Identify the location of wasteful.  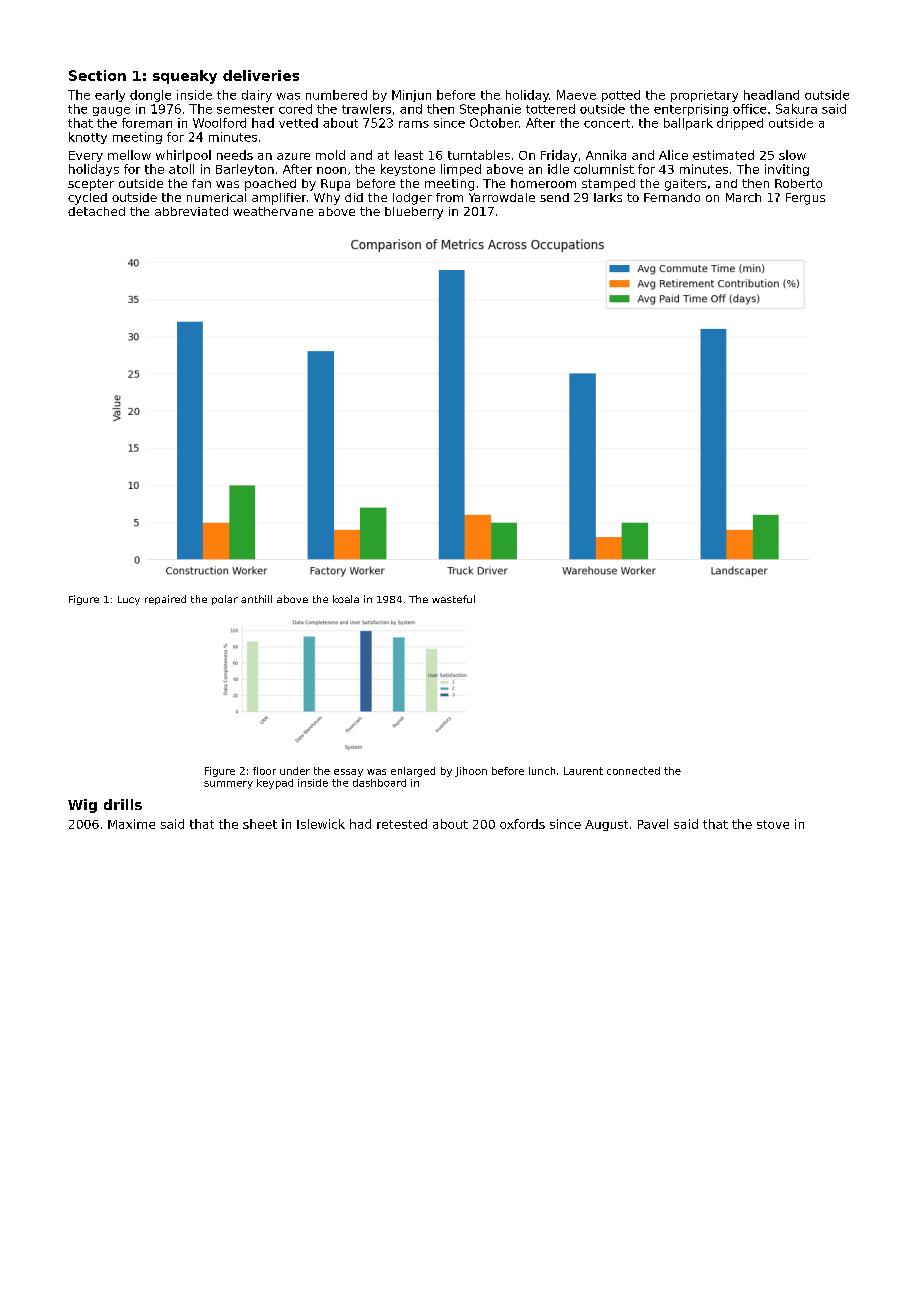
(453, 599).
